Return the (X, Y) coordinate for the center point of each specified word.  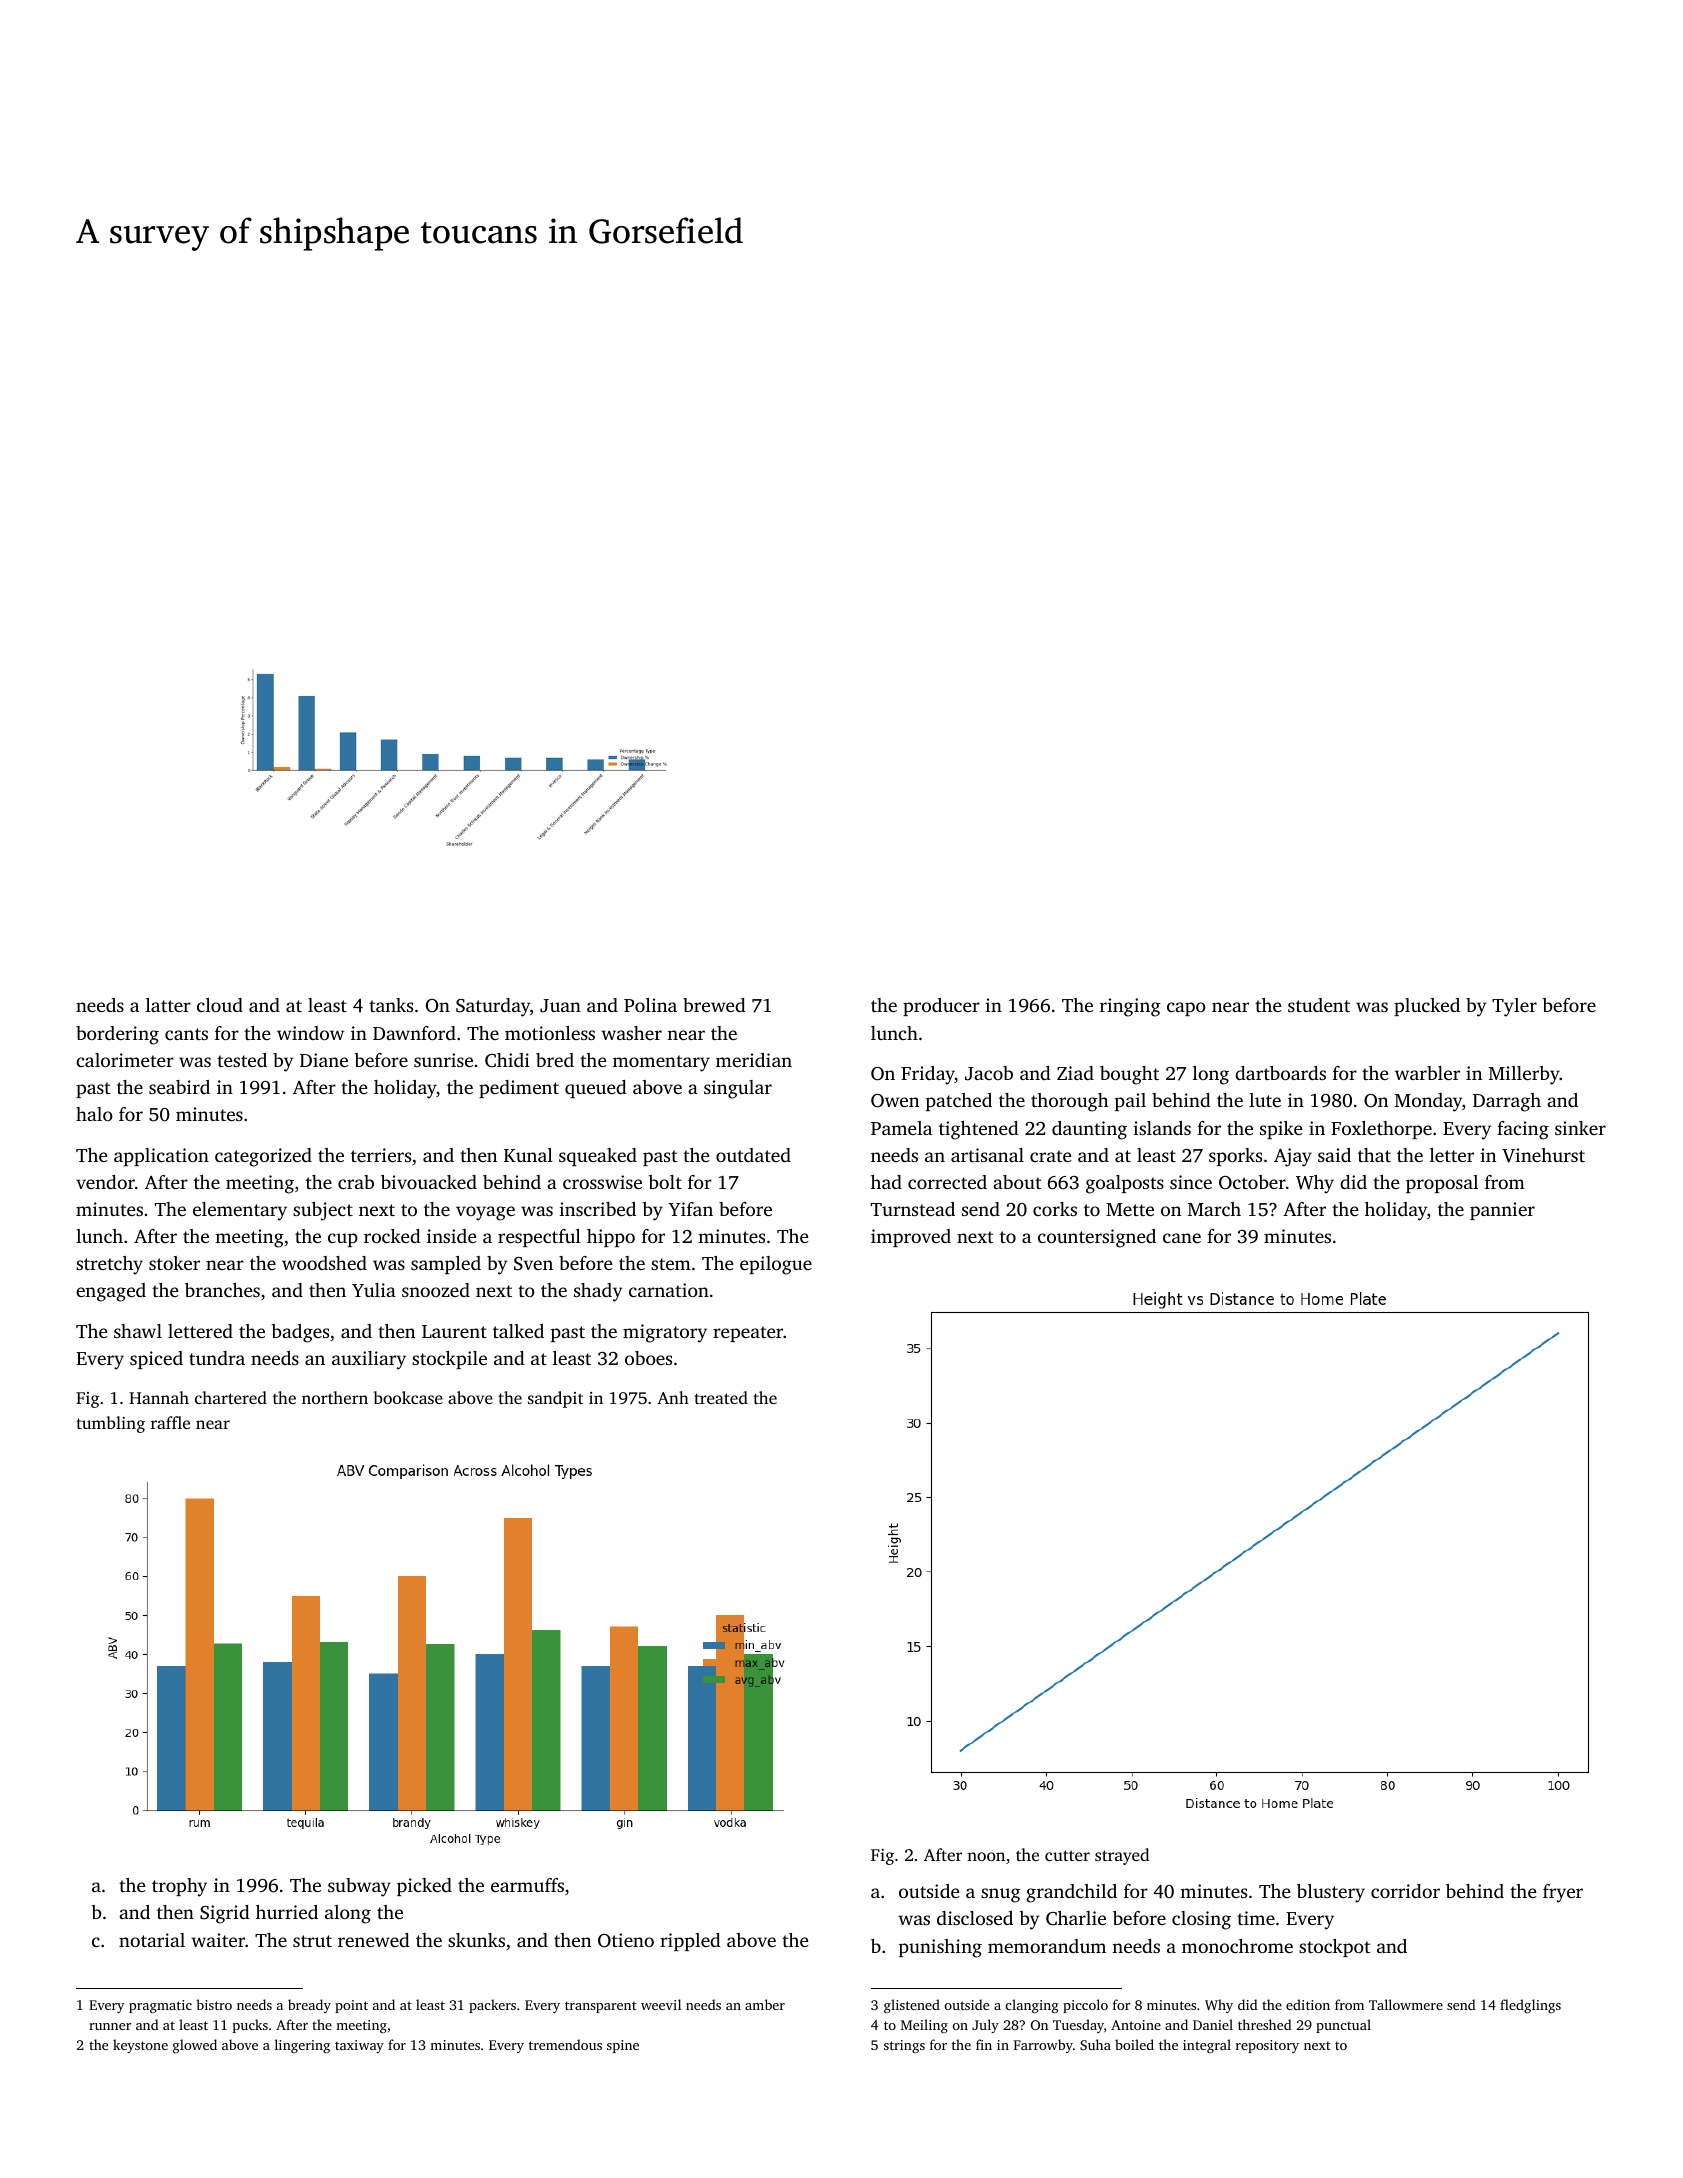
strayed (1122, 1856)
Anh (673, 1397)
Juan (560, 1006)
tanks (391, 1005)
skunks (476, 1940)
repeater (748, 1334)
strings (904, 2046)
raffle (170, 1422)
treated (721, 1397)
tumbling (110, 1424)
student (1319, 1005)
